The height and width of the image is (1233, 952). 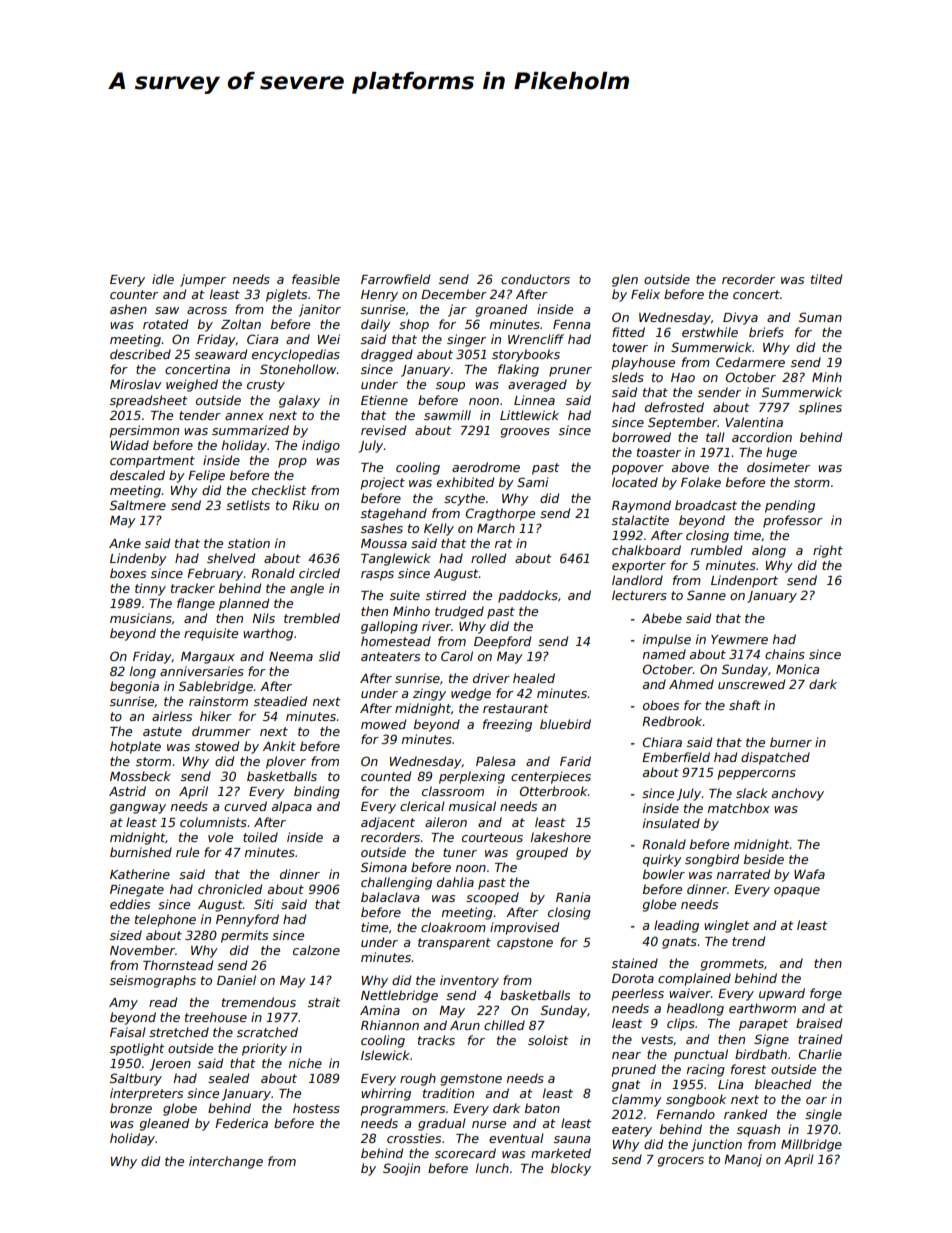 I want to click on trudged, so click(x=459, y=612).
